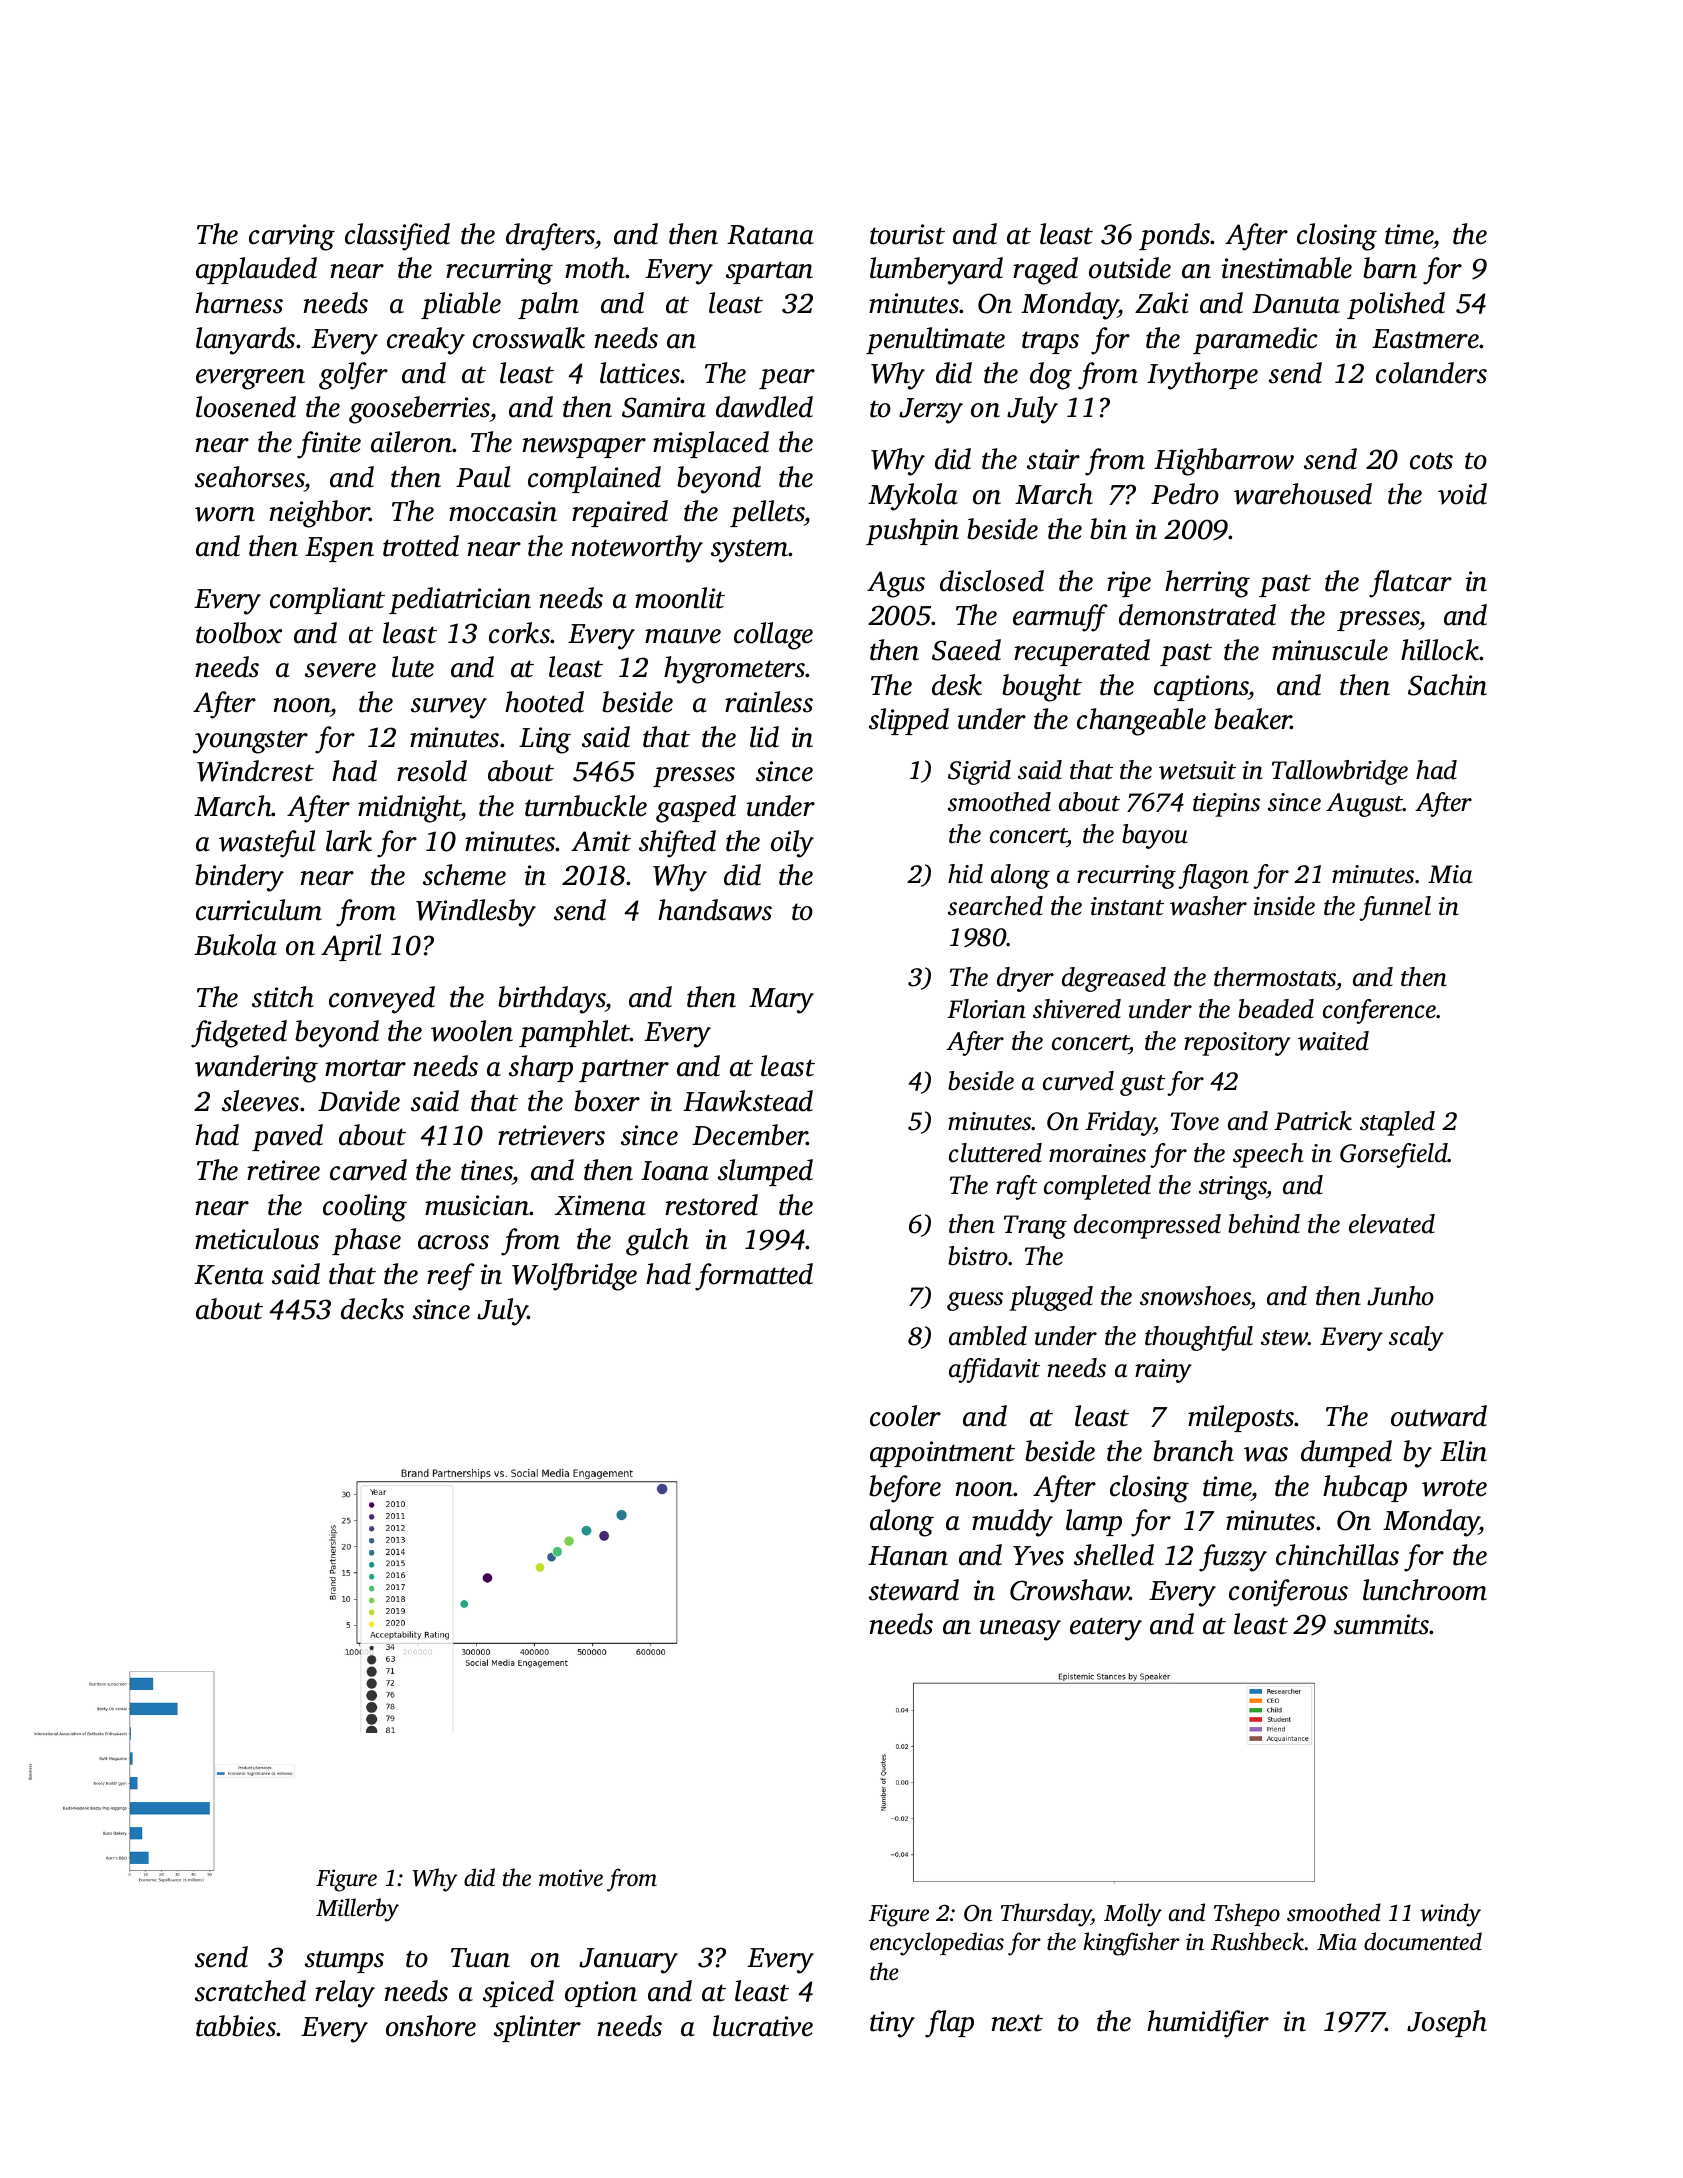 The height and width of the document is (2178, 1683). Describe the element at coordinates (518, 1993) in the document. I see `spiced` at that location.
